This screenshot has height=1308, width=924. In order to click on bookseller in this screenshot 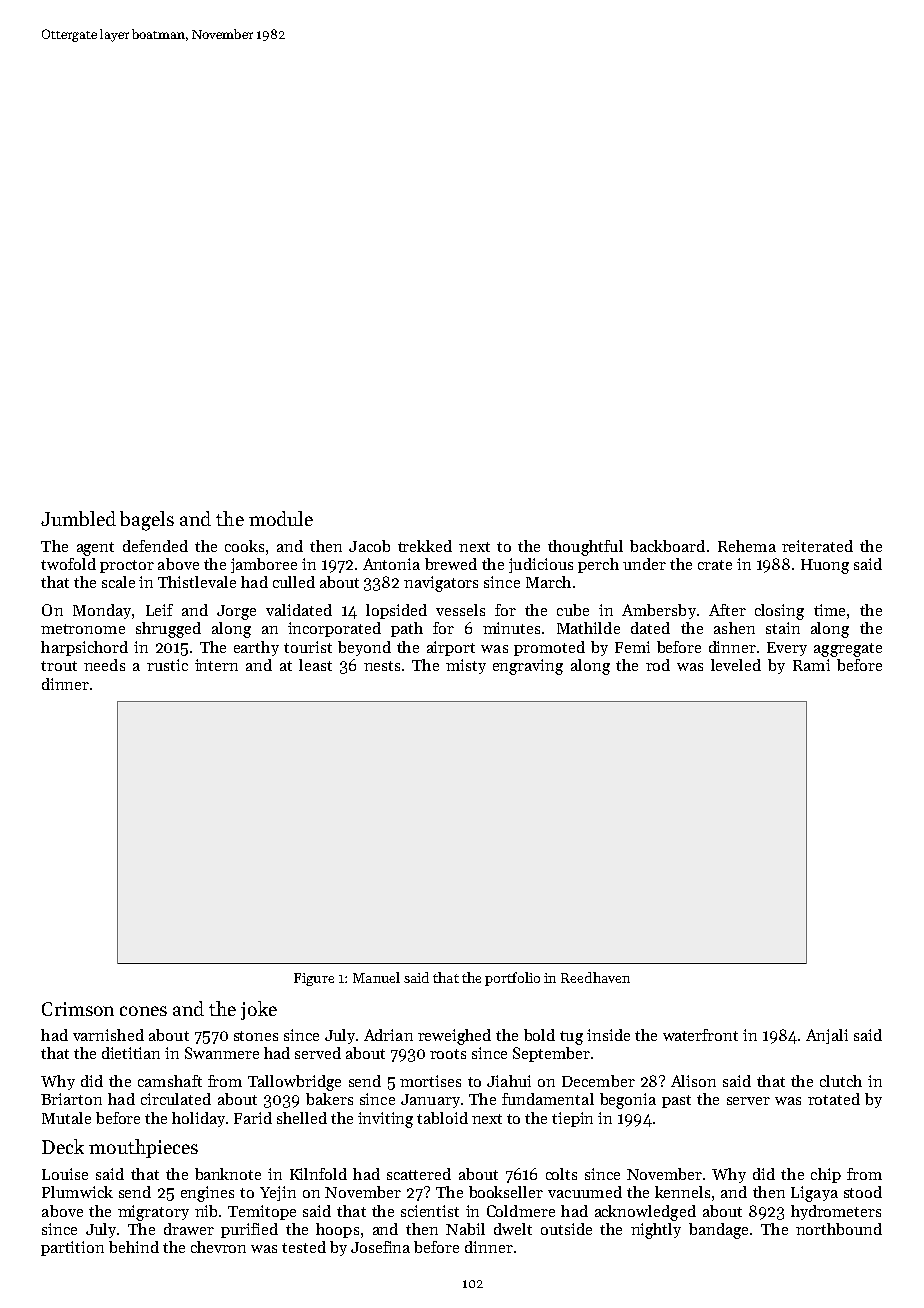, I will do `click(506, 1192)`.
